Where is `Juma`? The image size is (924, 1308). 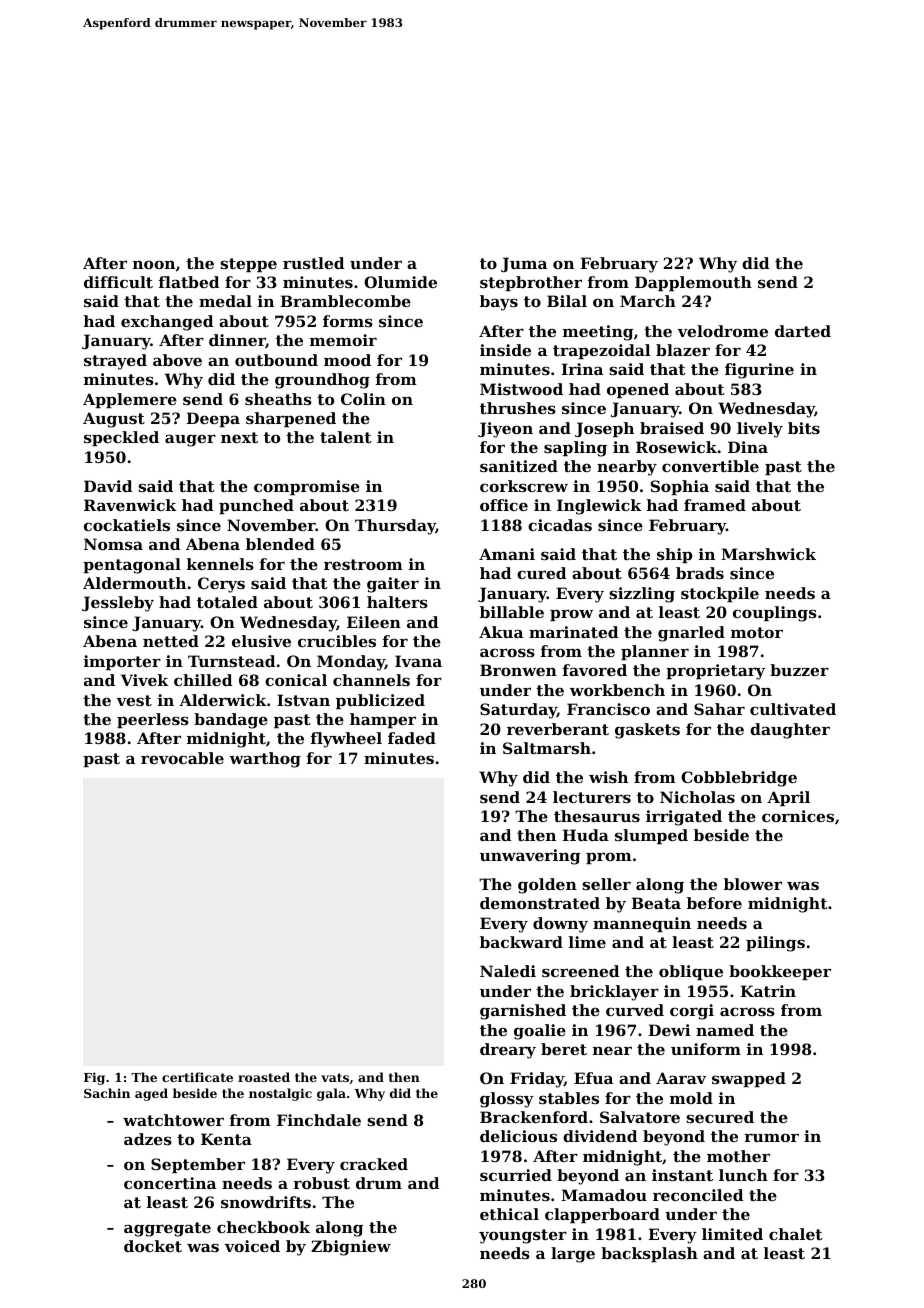
Juma is located at coordinates (524, 264).
